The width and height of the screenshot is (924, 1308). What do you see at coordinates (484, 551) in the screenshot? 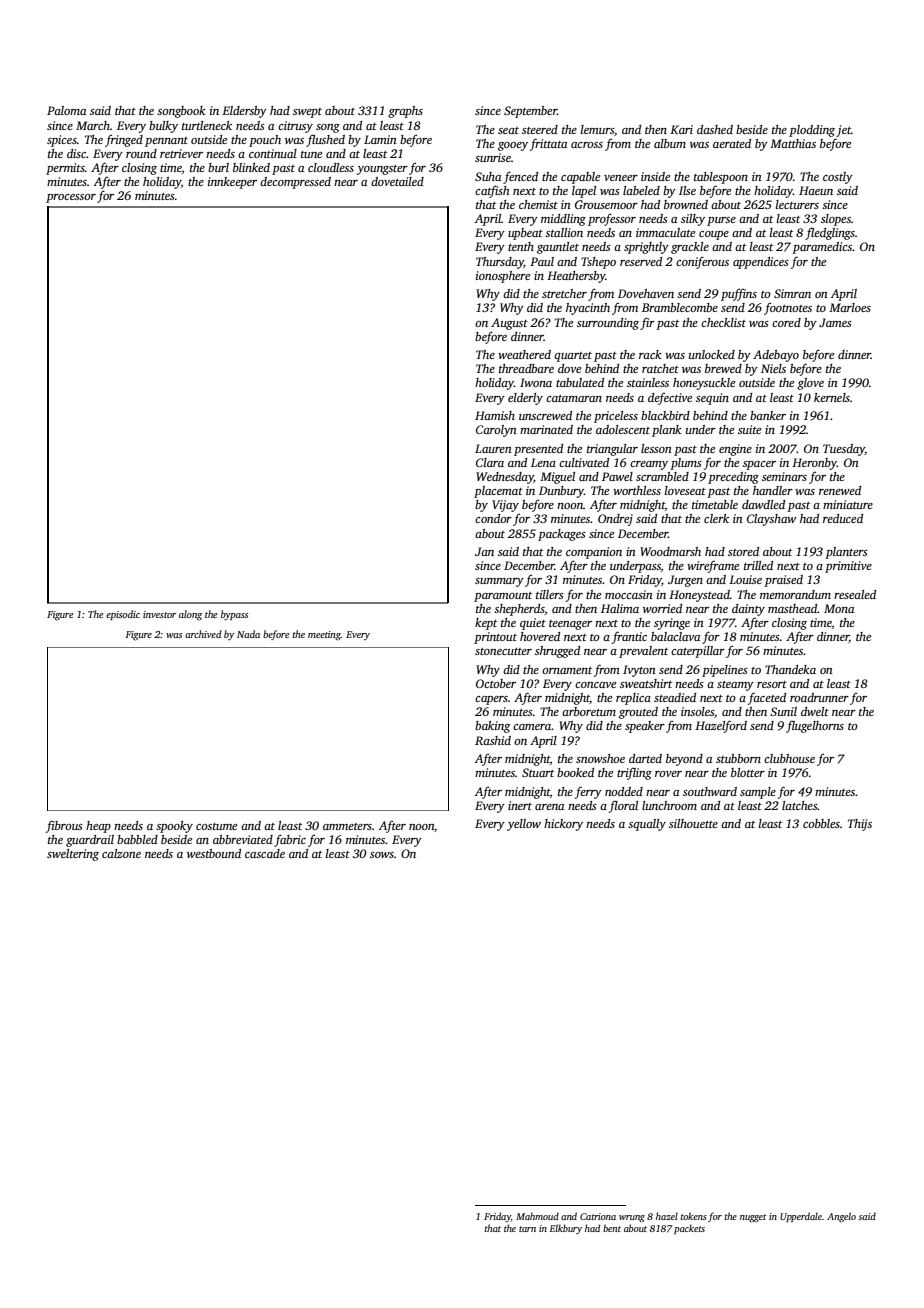
I see `Jan` at bounding box center [484, 551].
